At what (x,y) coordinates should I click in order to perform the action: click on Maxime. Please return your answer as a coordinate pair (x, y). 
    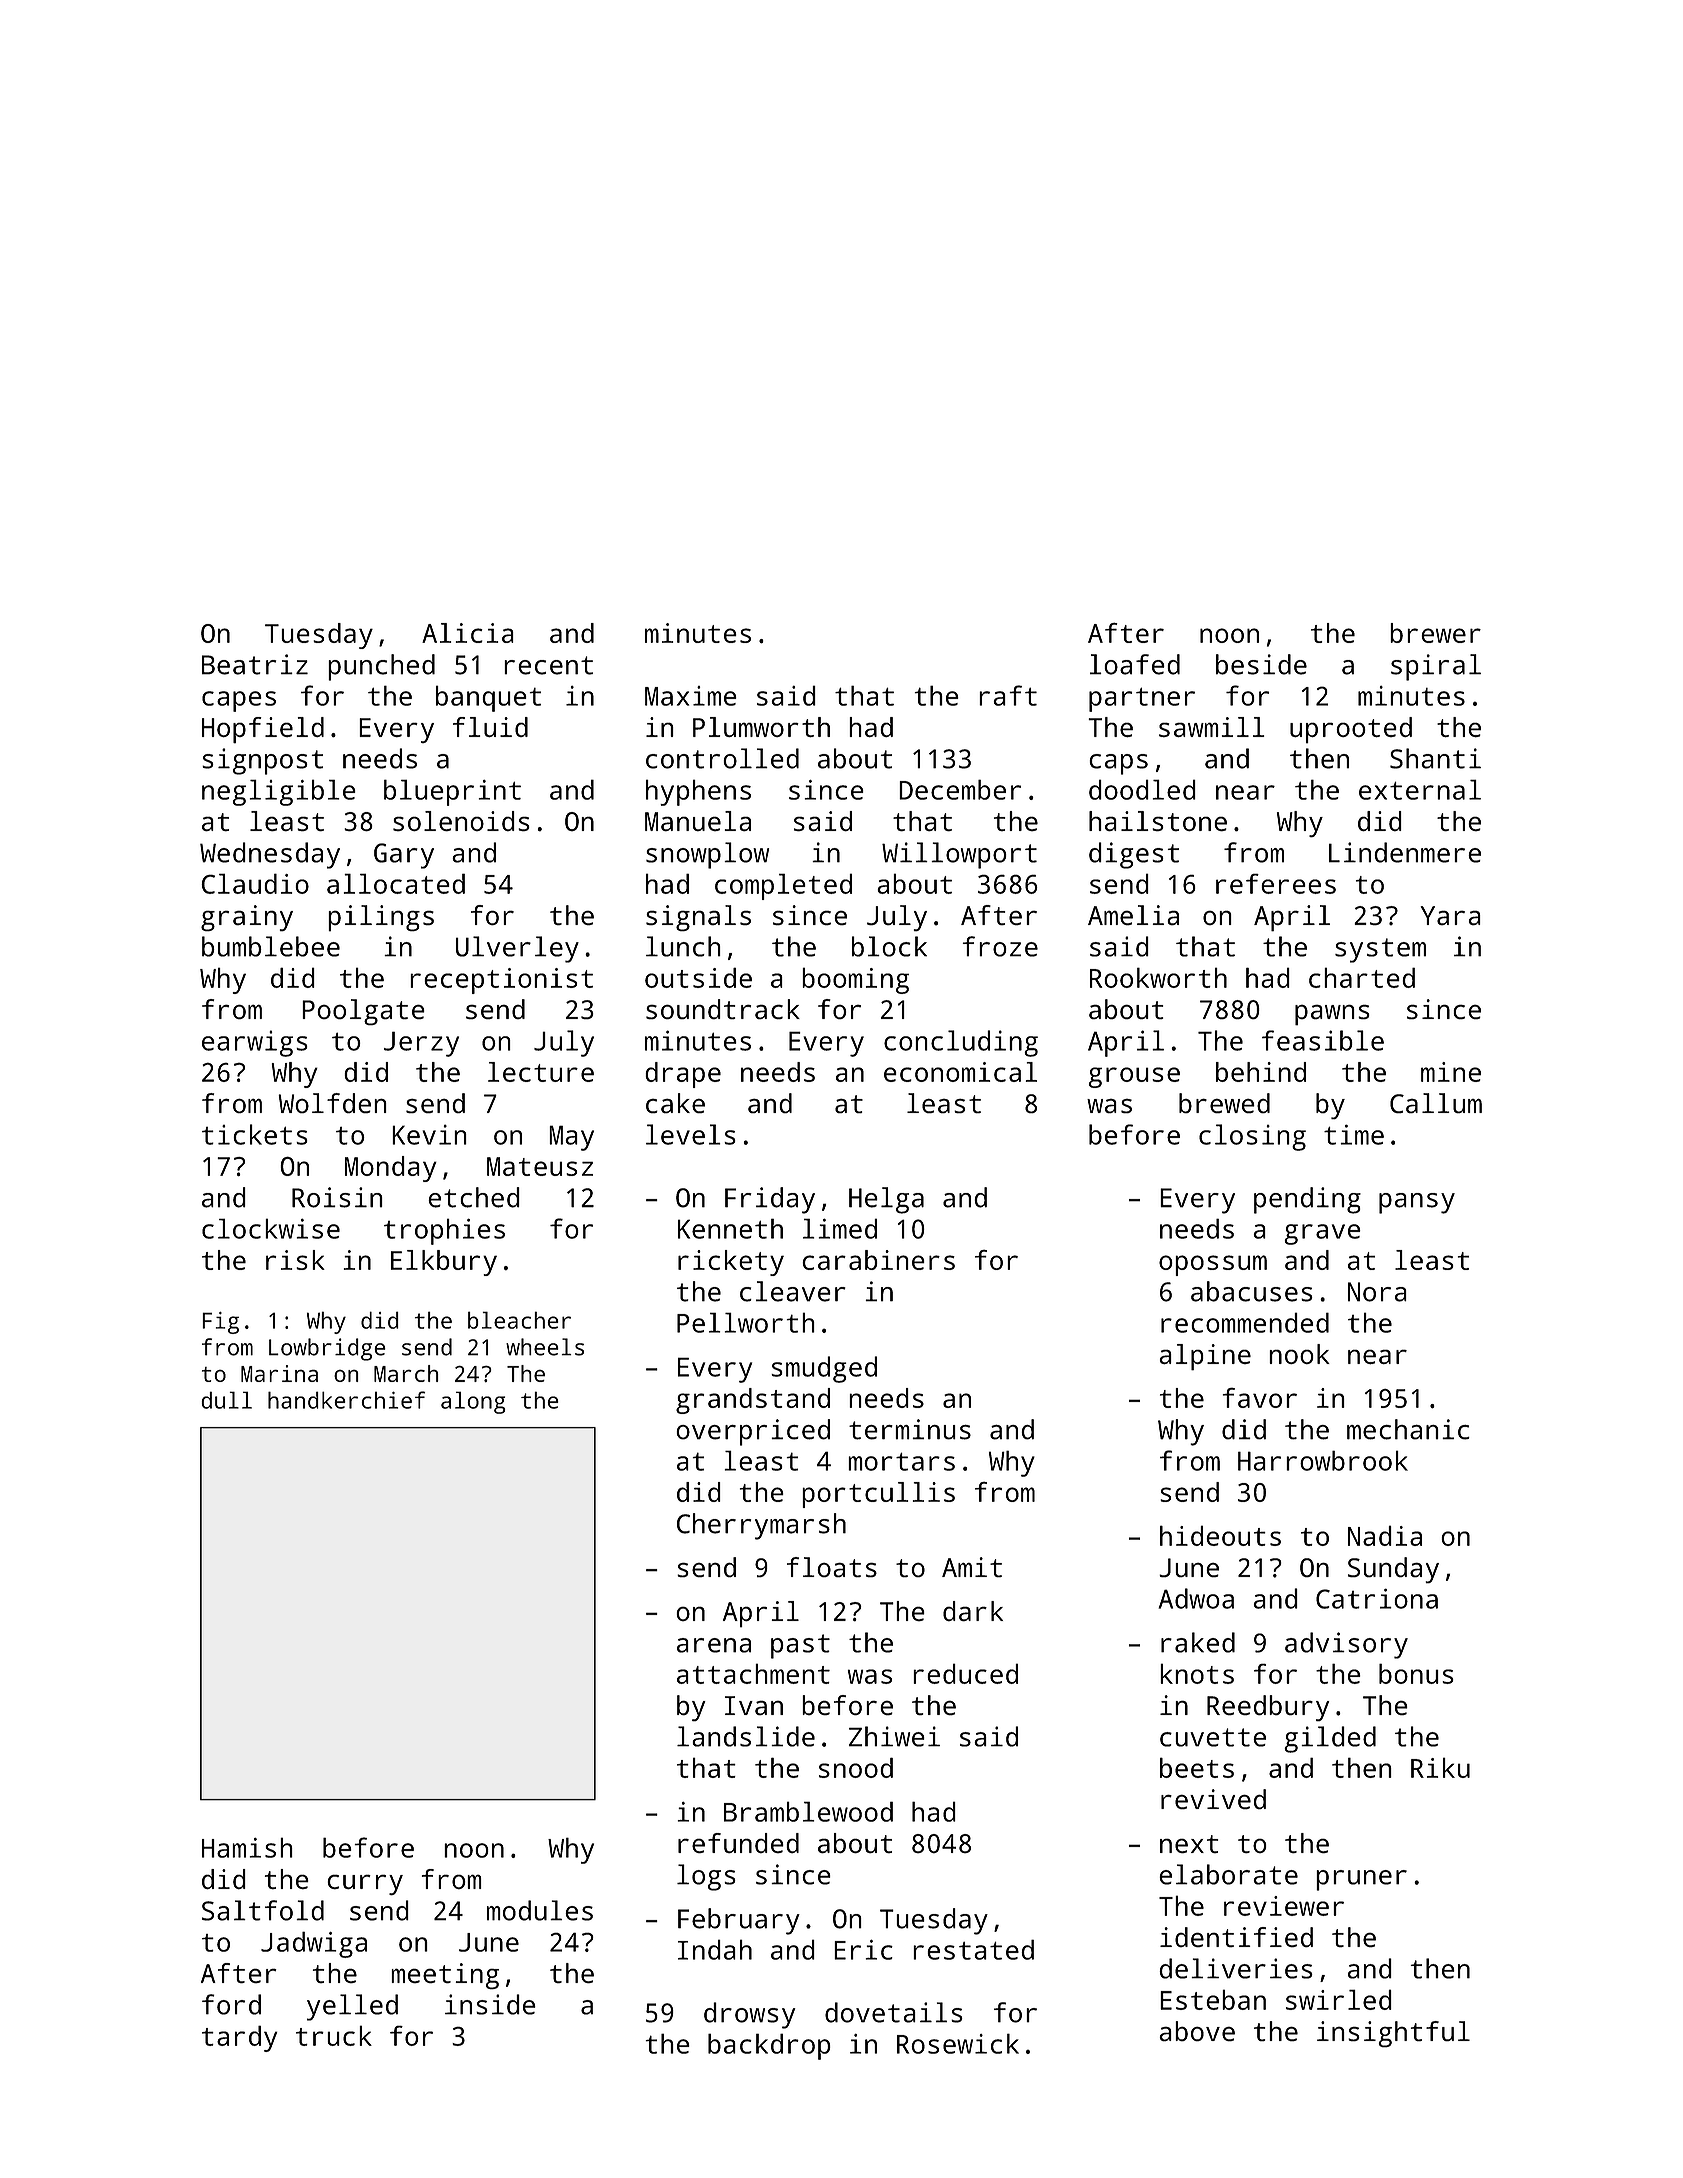
    Looking at the image, I should click on (691, 696).
